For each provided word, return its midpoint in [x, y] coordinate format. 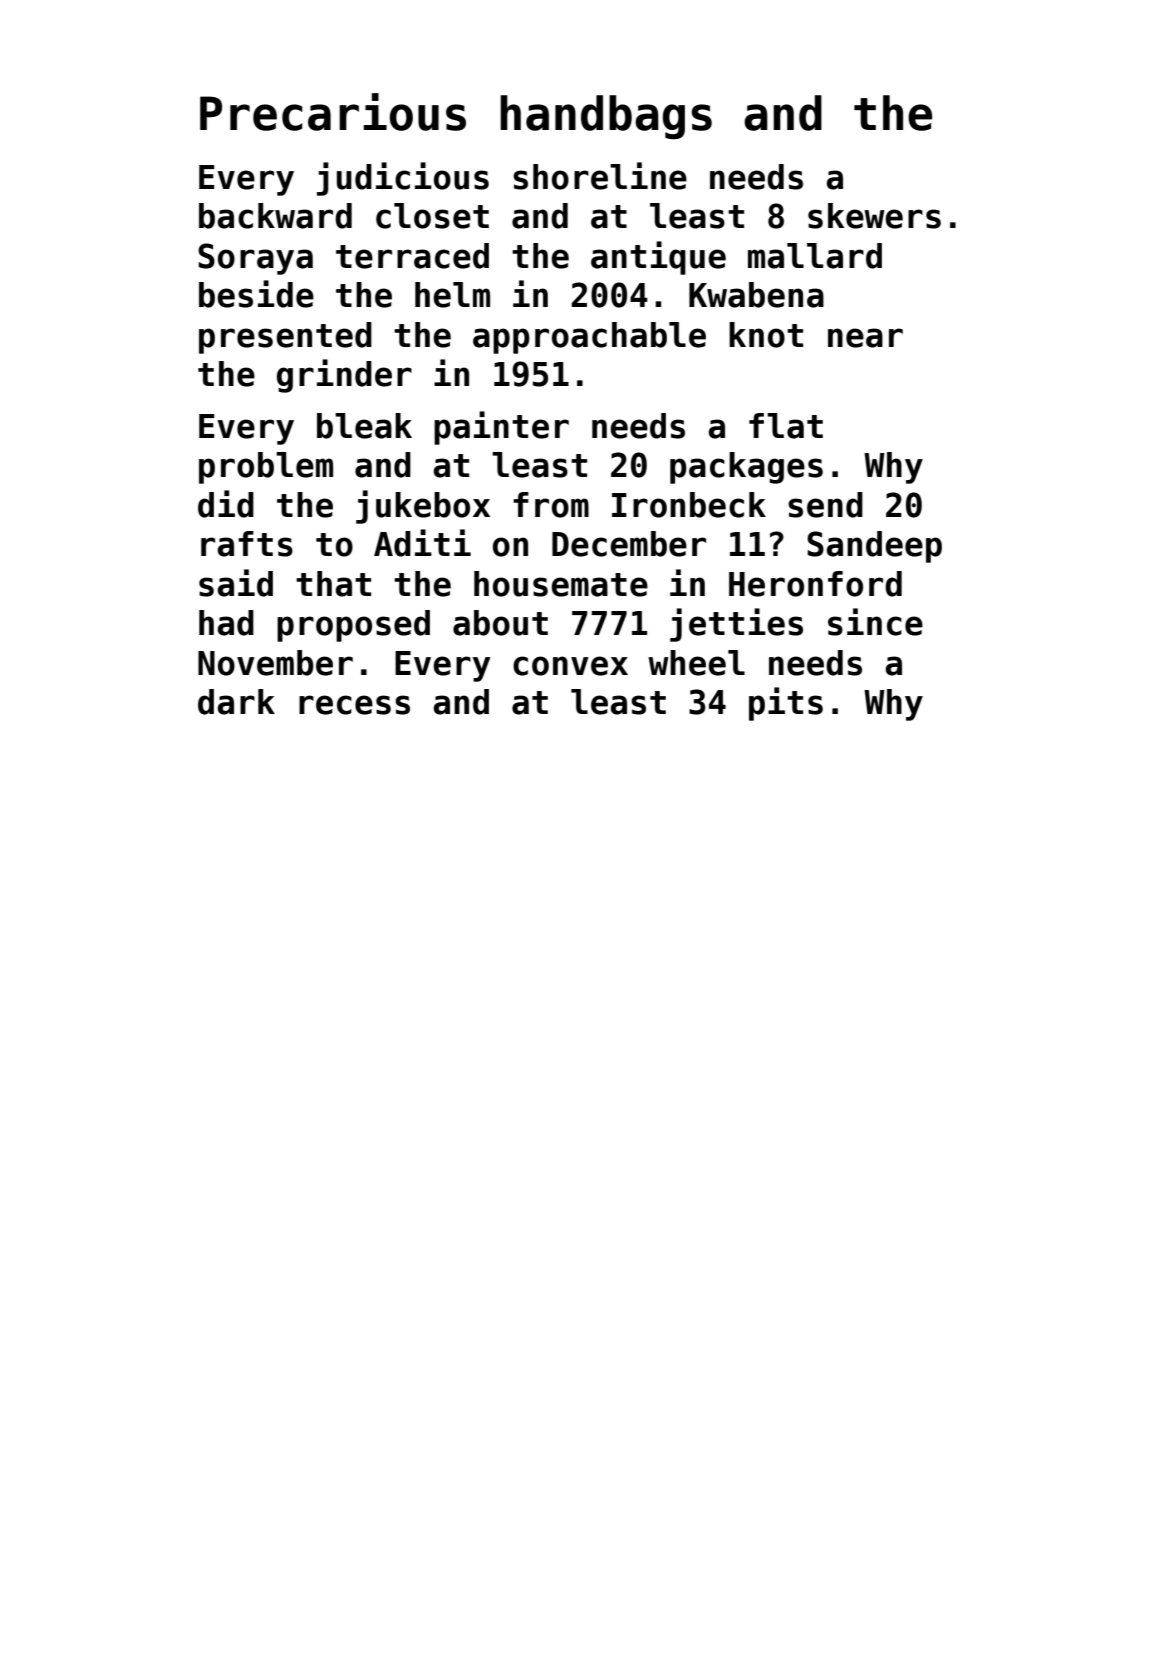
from [551, 505]
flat [786, 426]
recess [354, 705]
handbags [606, 117]
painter [501, 428]
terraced [412, 256]
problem [266, 468]
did [226, 504]
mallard [815, 256]
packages [746, 468]
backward [275, 216]
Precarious [333, 112]
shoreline [600, 176]
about [500, 623]
